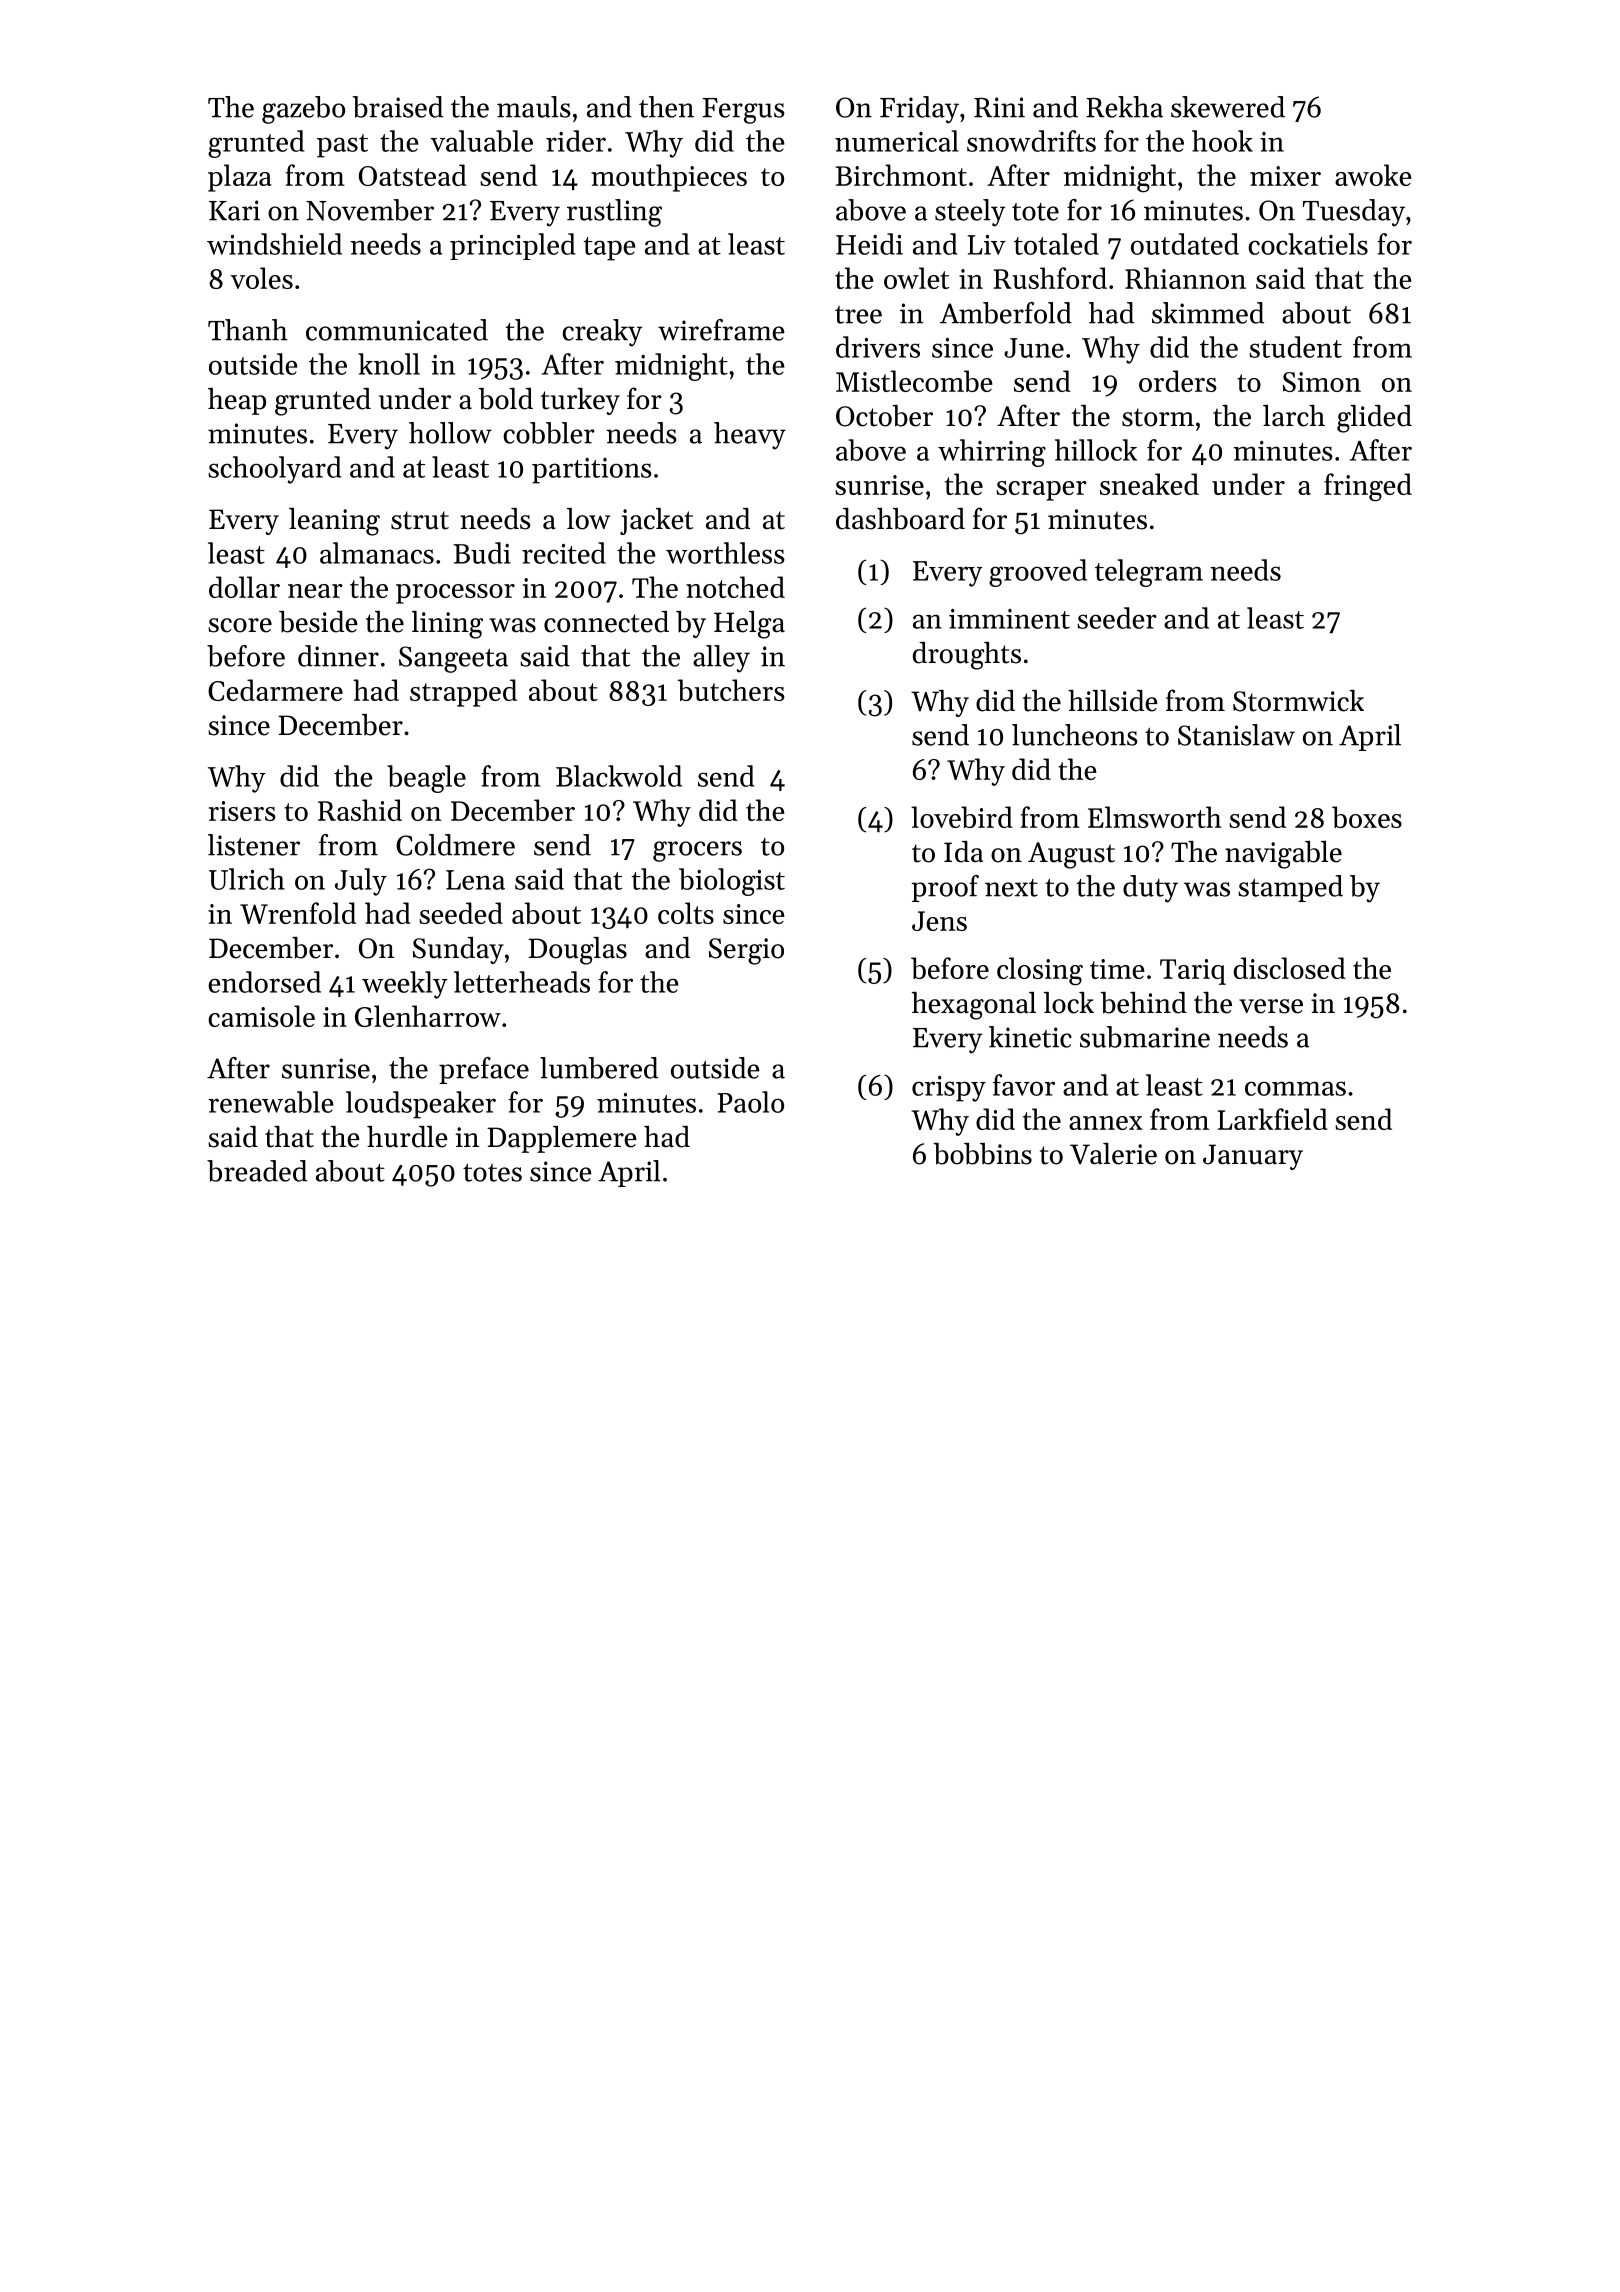  What do you see at coordinates (735, 587) in the screenshot?
I see `notched` at bounding box center [735, 587].
